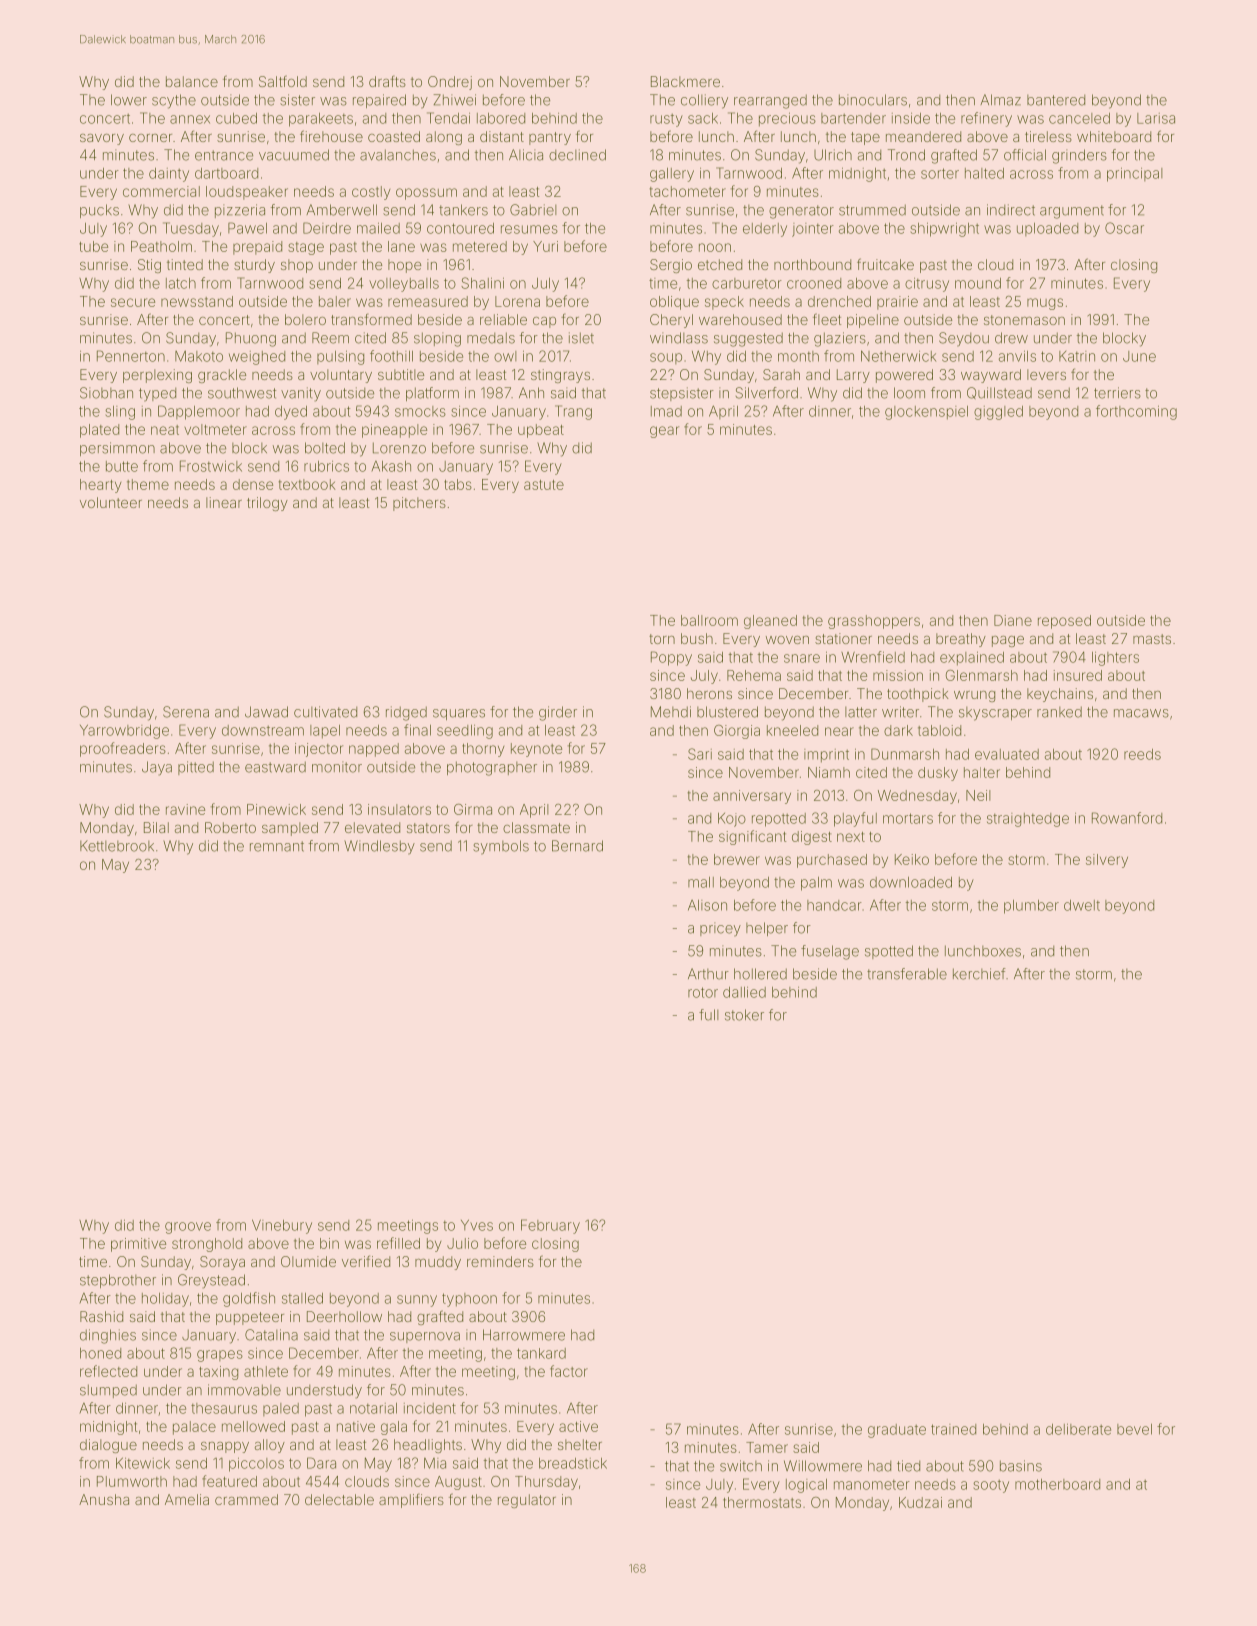  Describe the element at coordinates (703, 118) in the screenshot. I see `sack` at that location.
